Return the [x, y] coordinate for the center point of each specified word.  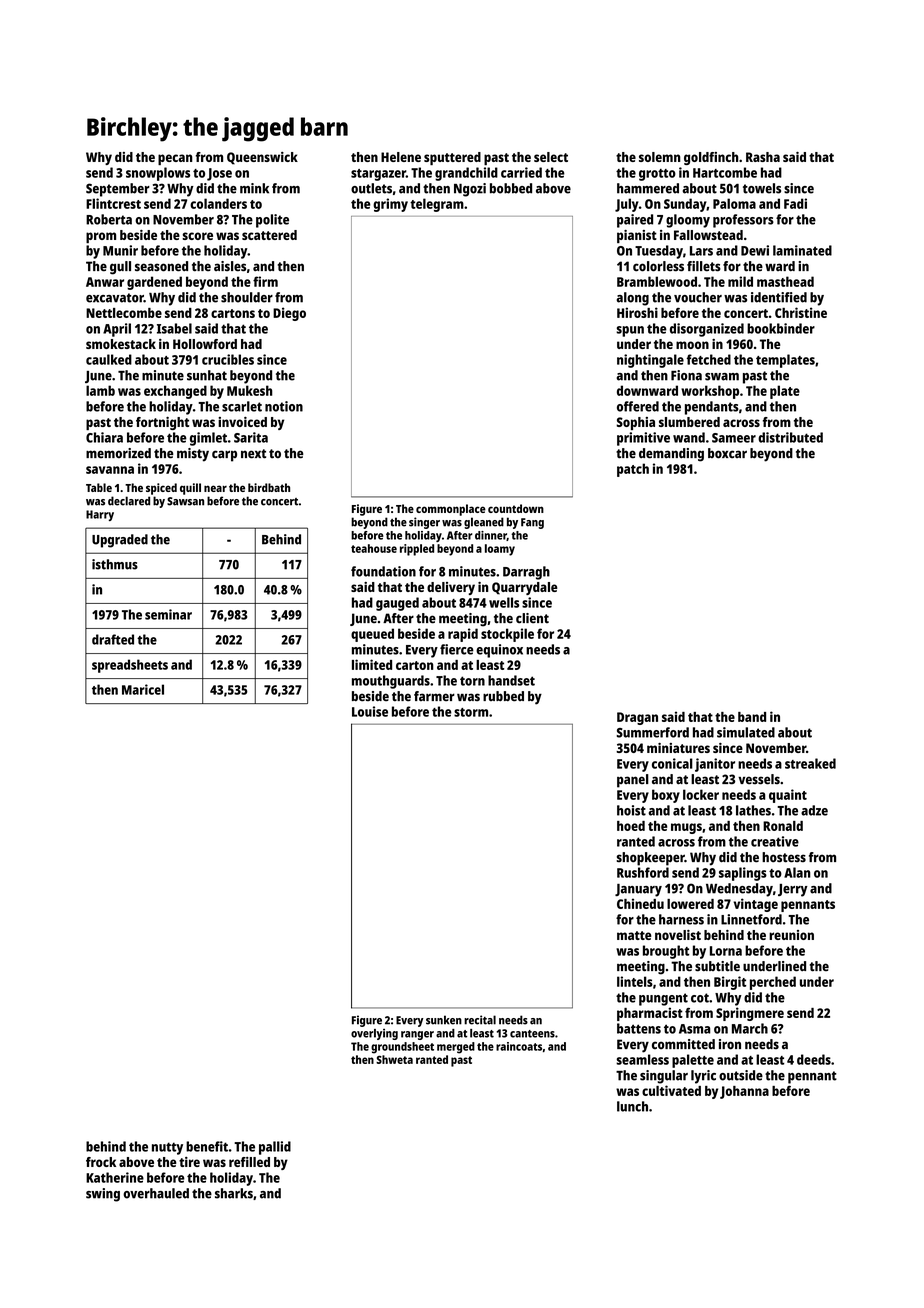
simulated [746, 732]
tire [189, 1162]
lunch [632, 1106]
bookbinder [781, 328]
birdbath [269, 487]
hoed [631, 826]
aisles [230, 266]
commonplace [451, 510]
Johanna [744, 1092]
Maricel [143, 689]
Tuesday [659, 252]
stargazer [378, 175]
